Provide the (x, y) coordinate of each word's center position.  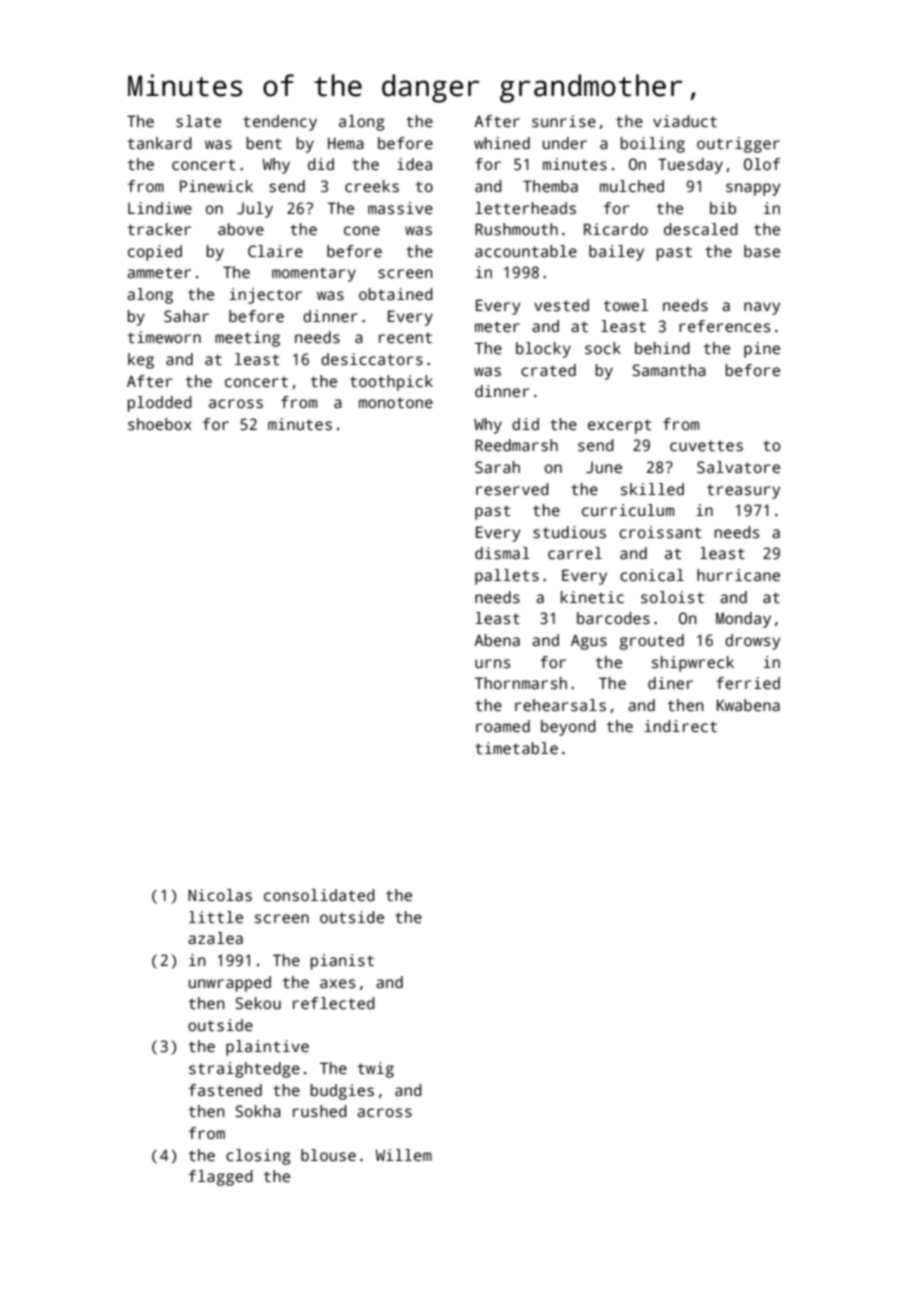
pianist (342, 962)
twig (375, 1070)
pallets (507, 577)
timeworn (164, 337)
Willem (403, 1155)
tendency (280, 123)
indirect (681, 726)
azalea (215, 938)
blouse (328, 1155)
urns (492, 664)
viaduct (685, 121)
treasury (743, 491)
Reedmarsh (516, 445)
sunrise (564, 121)
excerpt (619, 426)
